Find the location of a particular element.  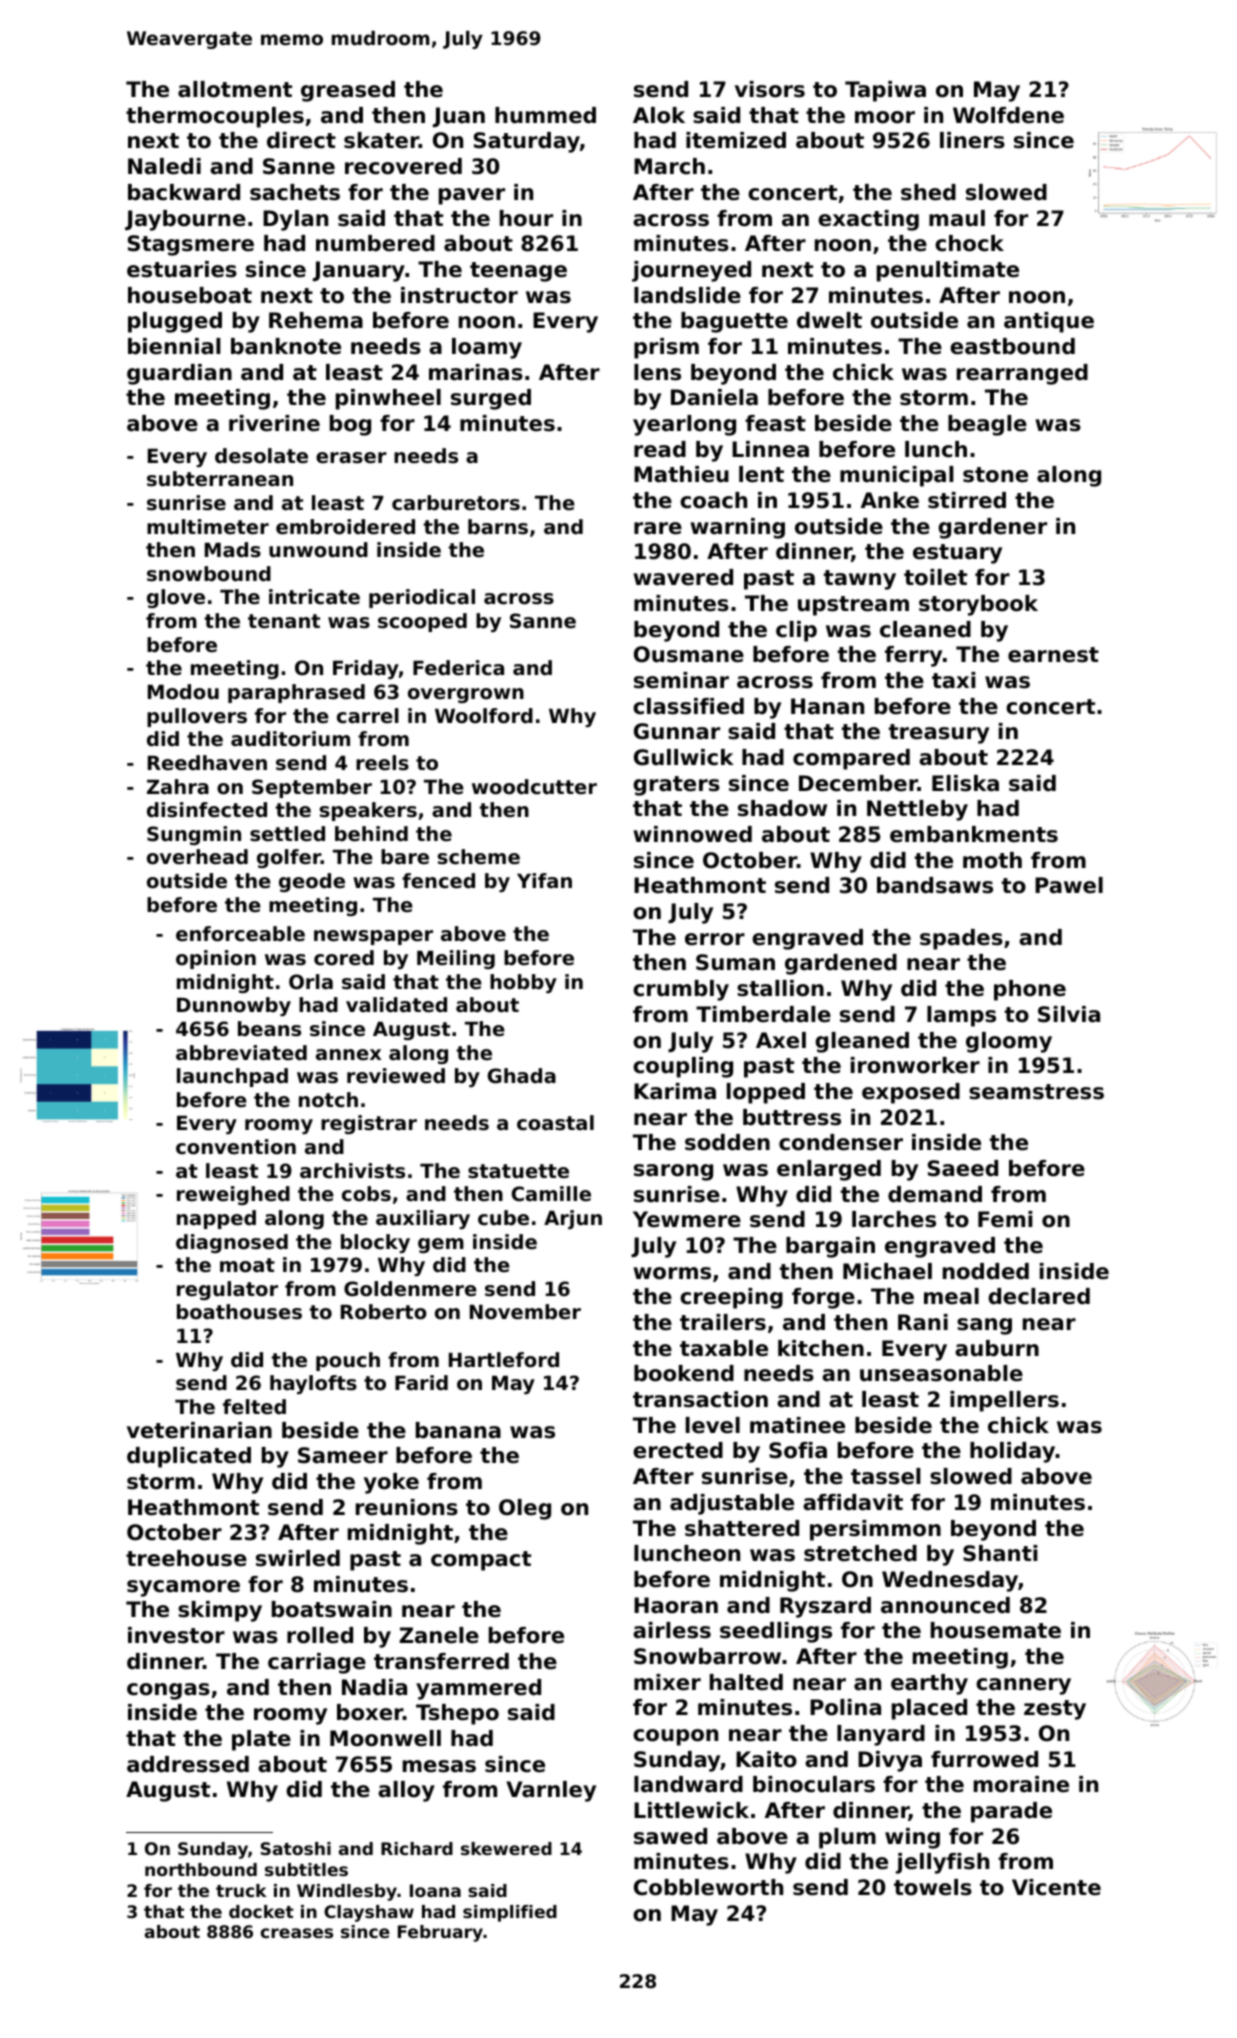

moat is located at coordinates (247, 1265).
